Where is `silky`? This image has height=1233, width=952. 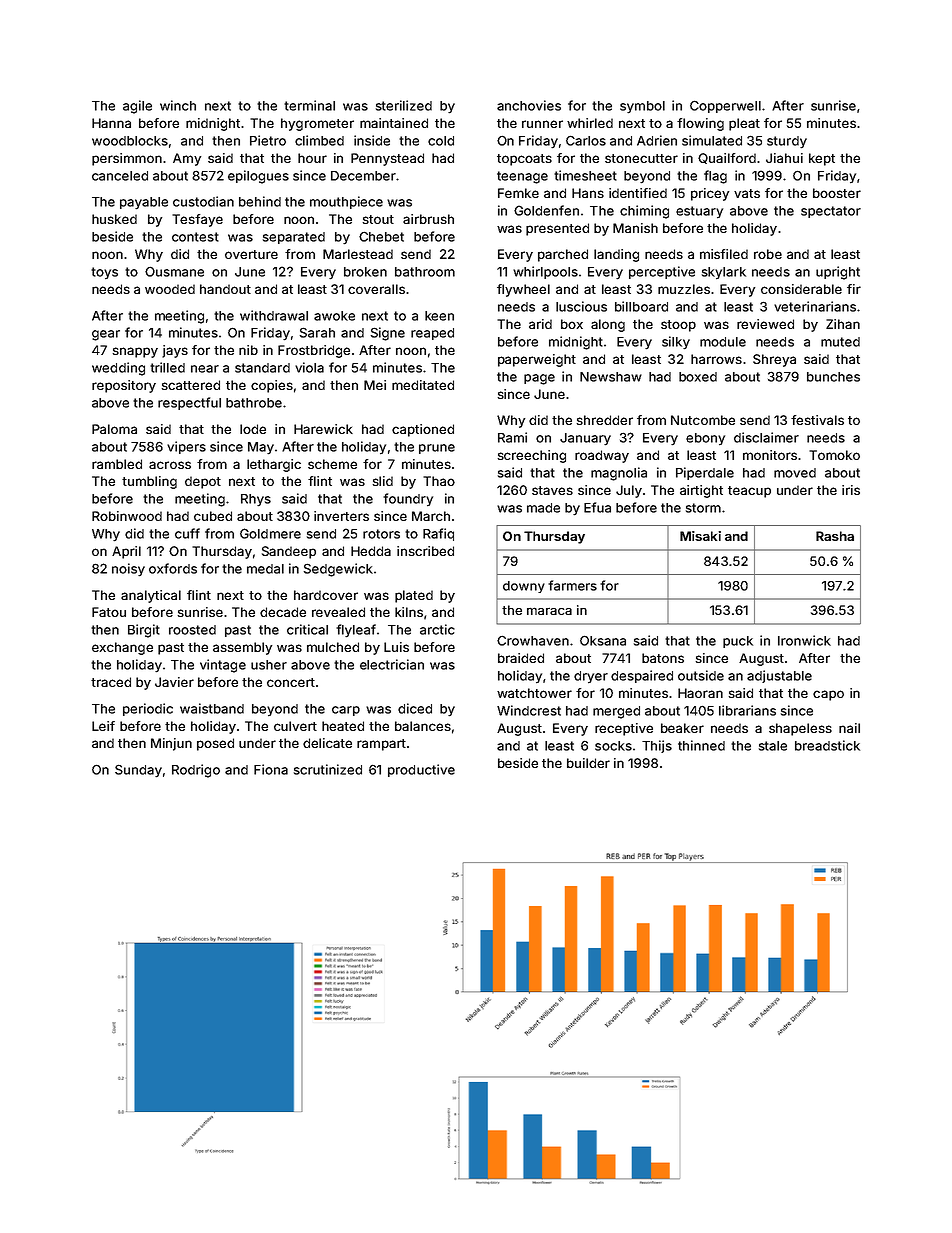
silky is located at coordinates (676, 343).
